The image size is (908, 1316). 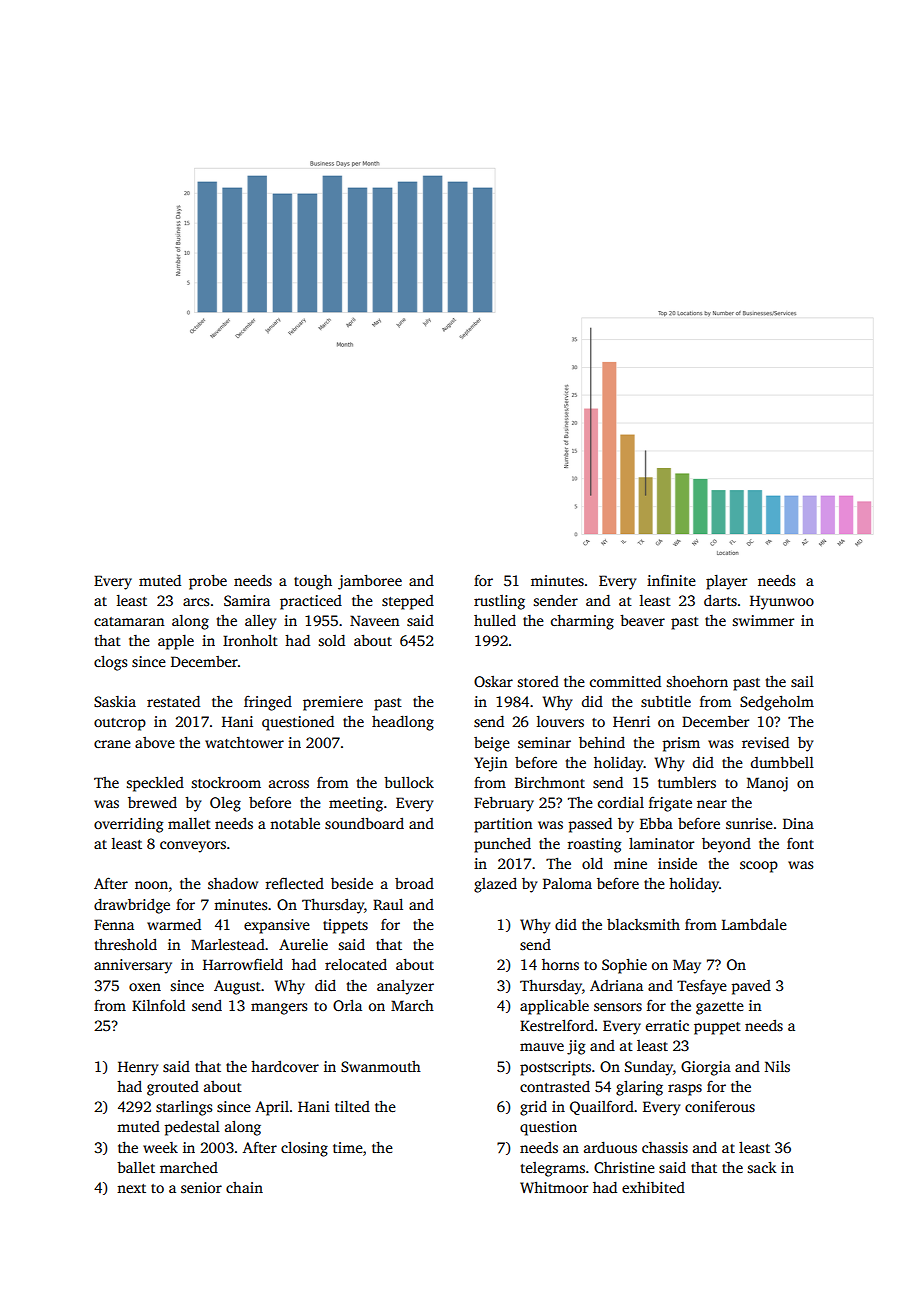 What do you see at coordinates (602, 742) in the screenshot?
I see `behind` at bounding box center [602, 742].
